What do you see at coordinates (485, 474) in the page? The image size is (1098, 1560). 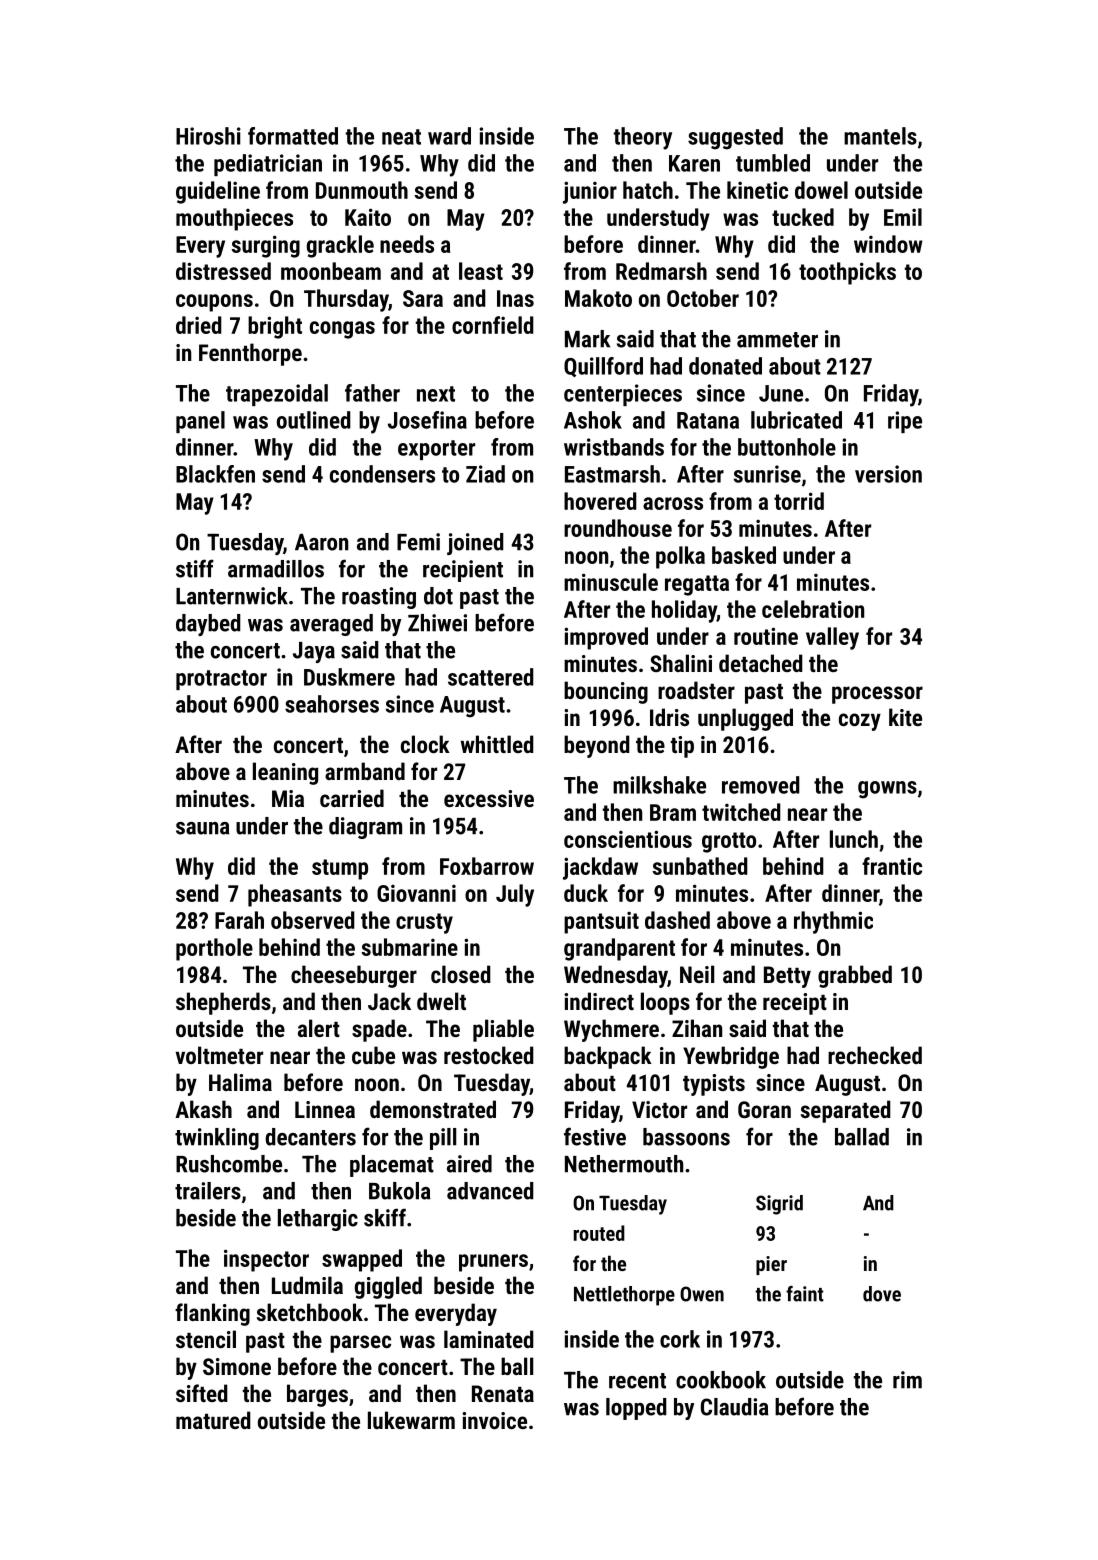 I see `Ziad` at bounding box center [485, 474].
